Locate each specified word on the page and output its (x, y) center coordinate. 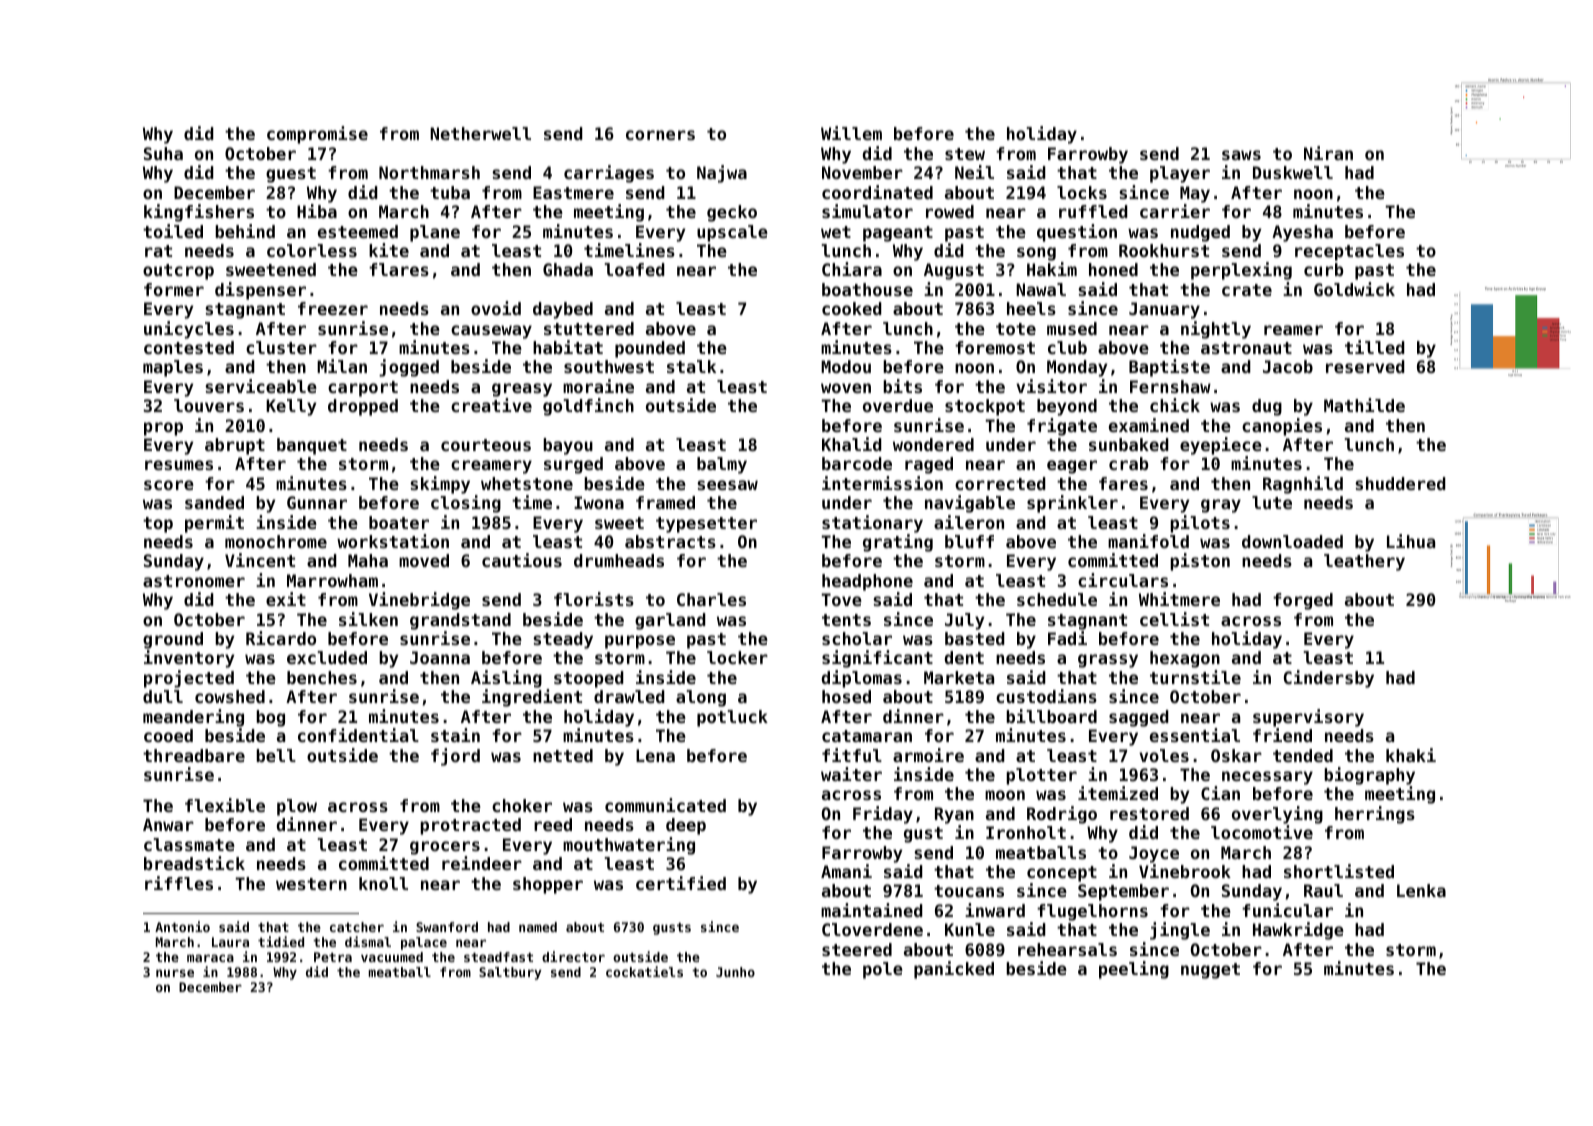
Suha (163, 153)
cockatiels (644, 971)
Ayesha (1302, 233)
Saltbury (510, 973)
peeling (1134, 970)
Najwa (722, 174)
